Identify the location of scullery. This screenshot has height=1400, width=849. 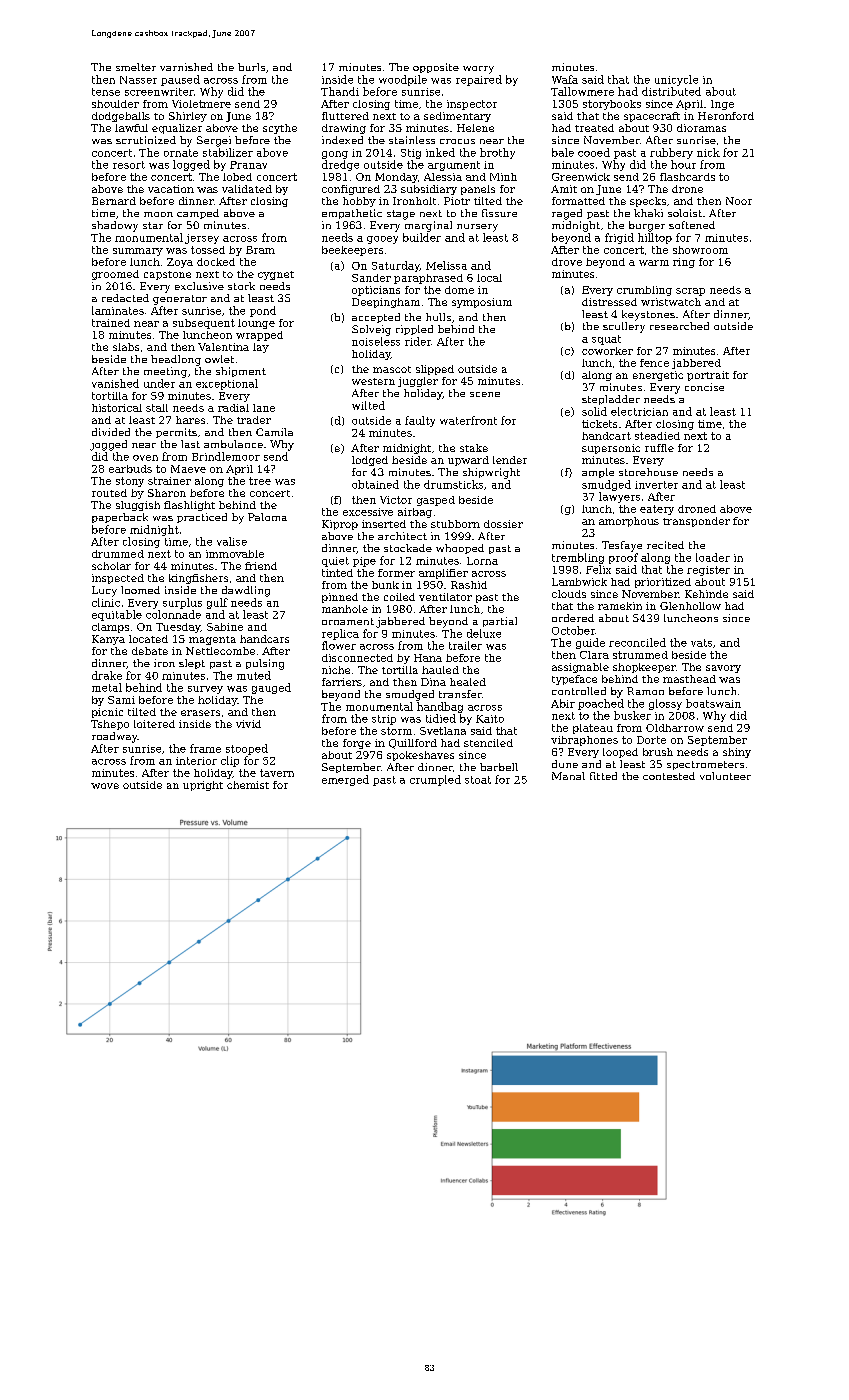
(624, 327).
